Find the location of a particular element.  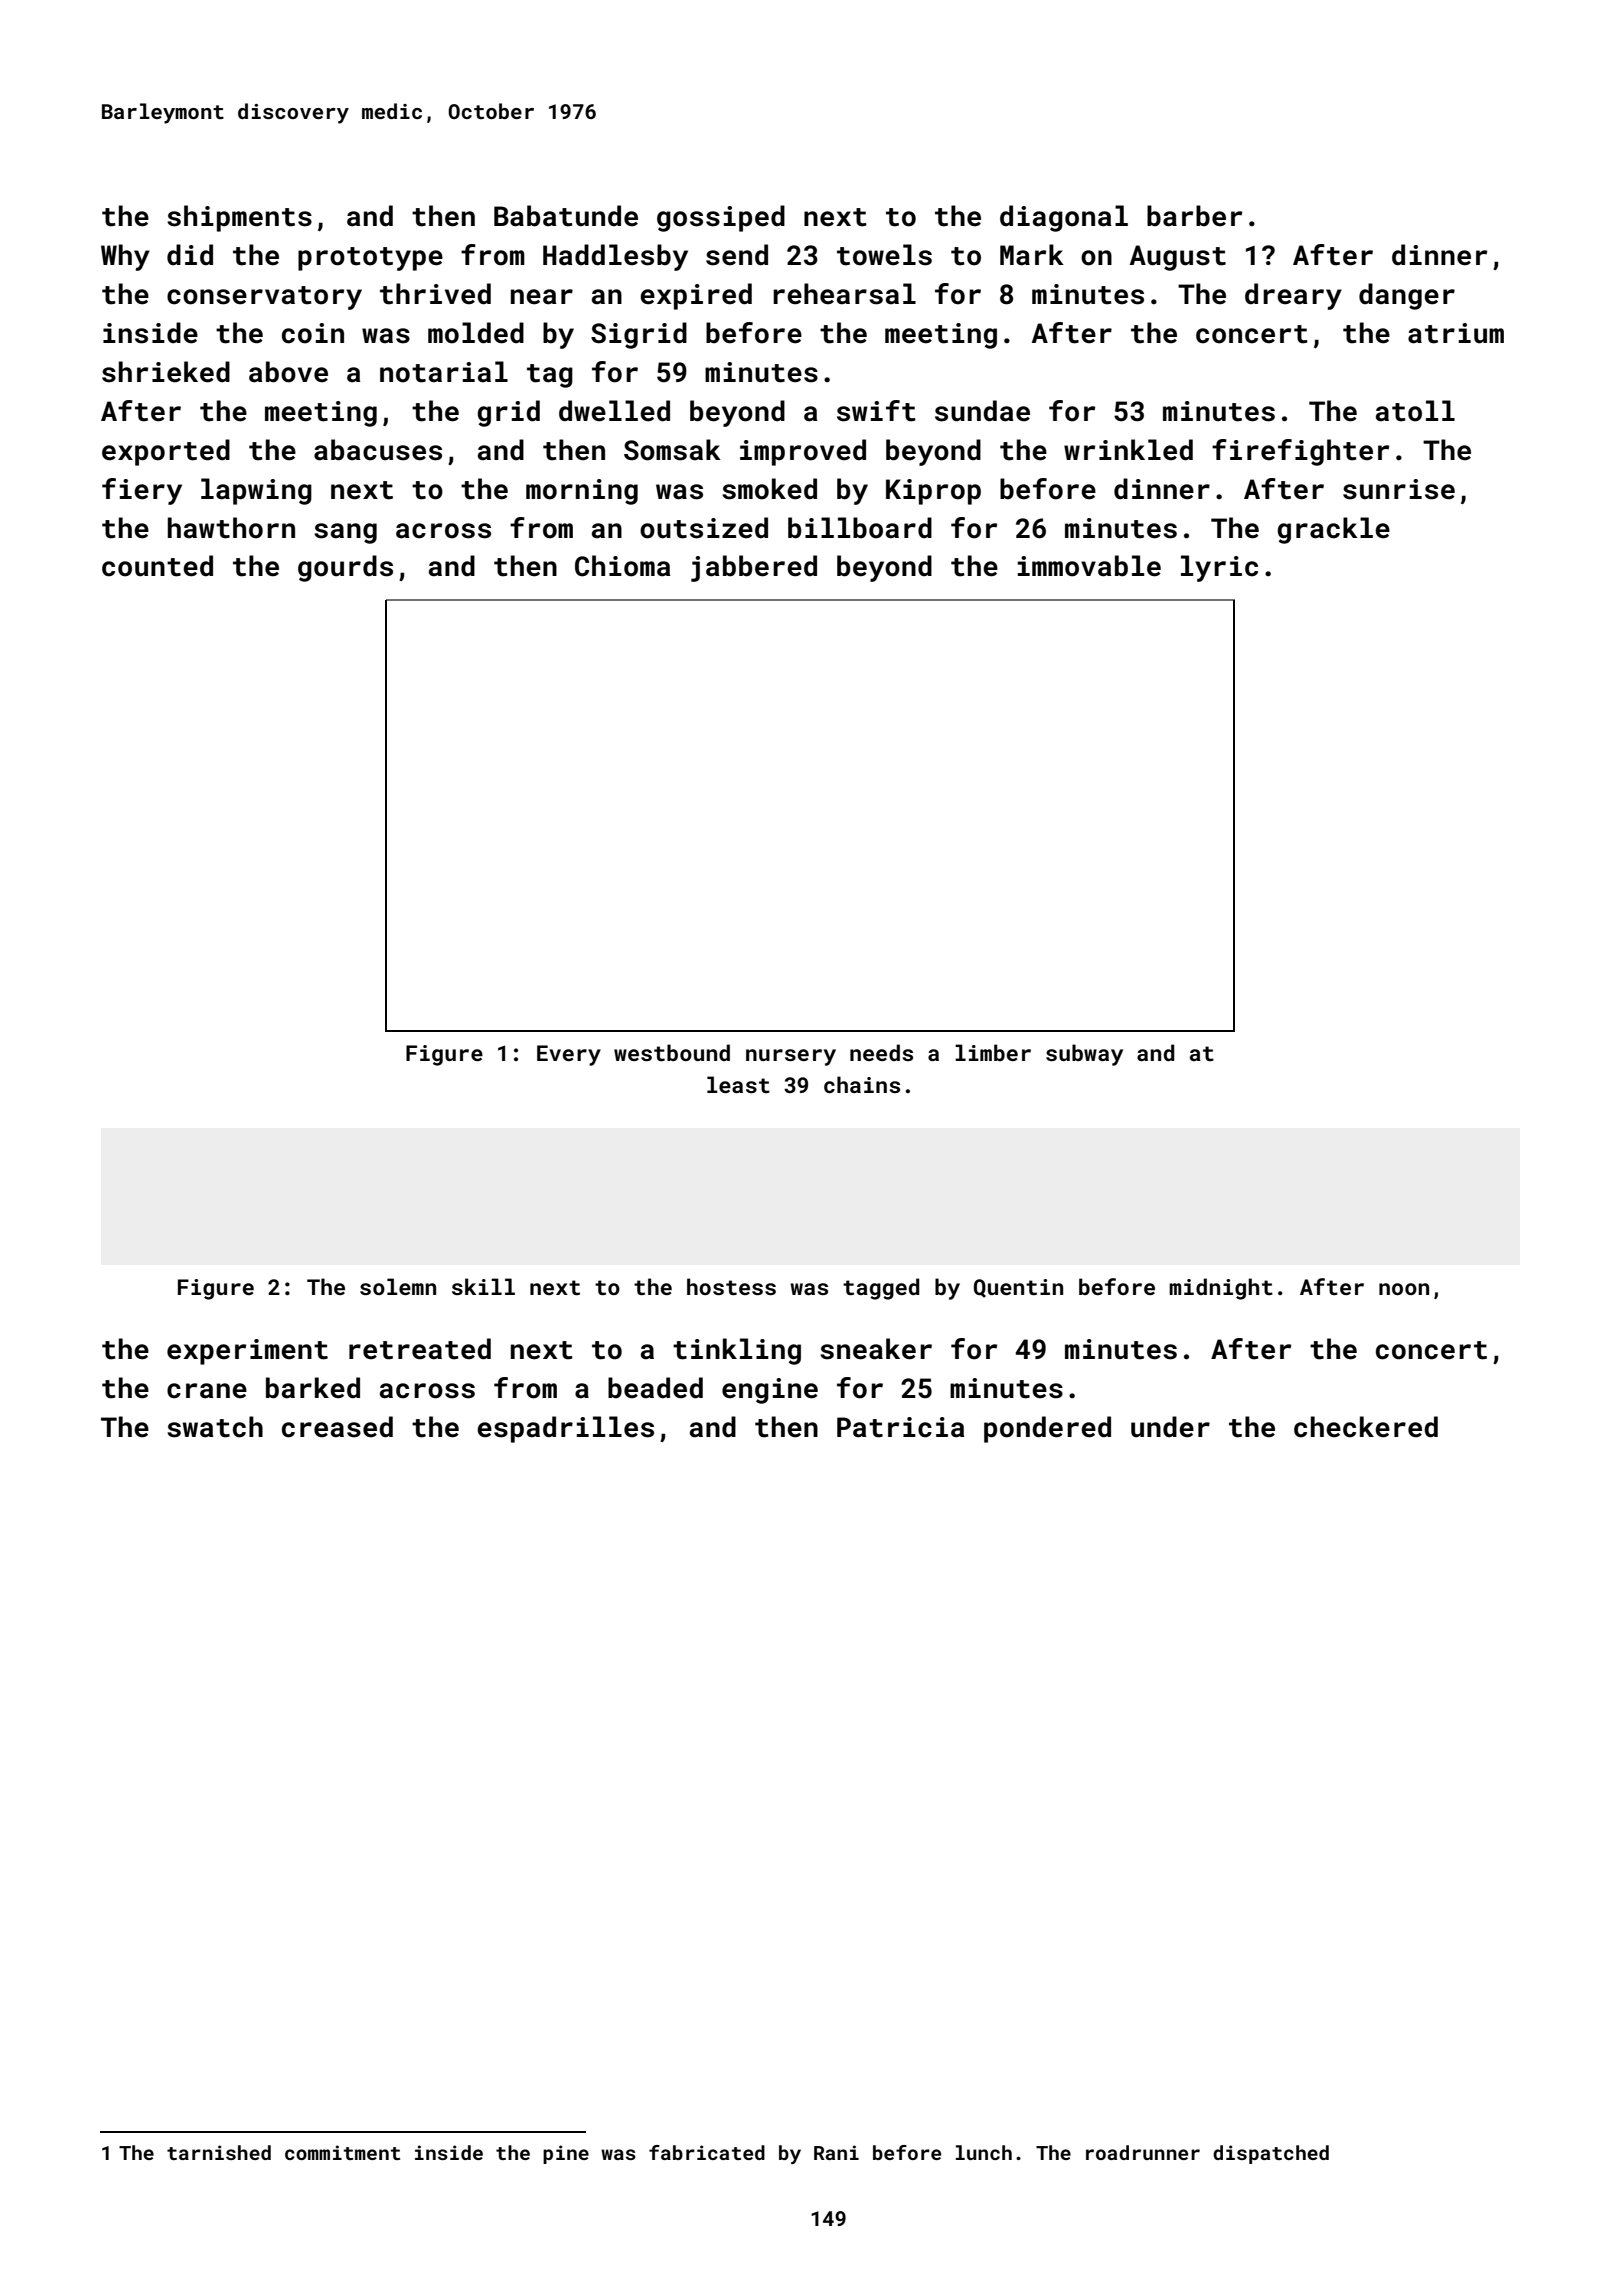

Babatunde is located at coordinates (566, 216).
